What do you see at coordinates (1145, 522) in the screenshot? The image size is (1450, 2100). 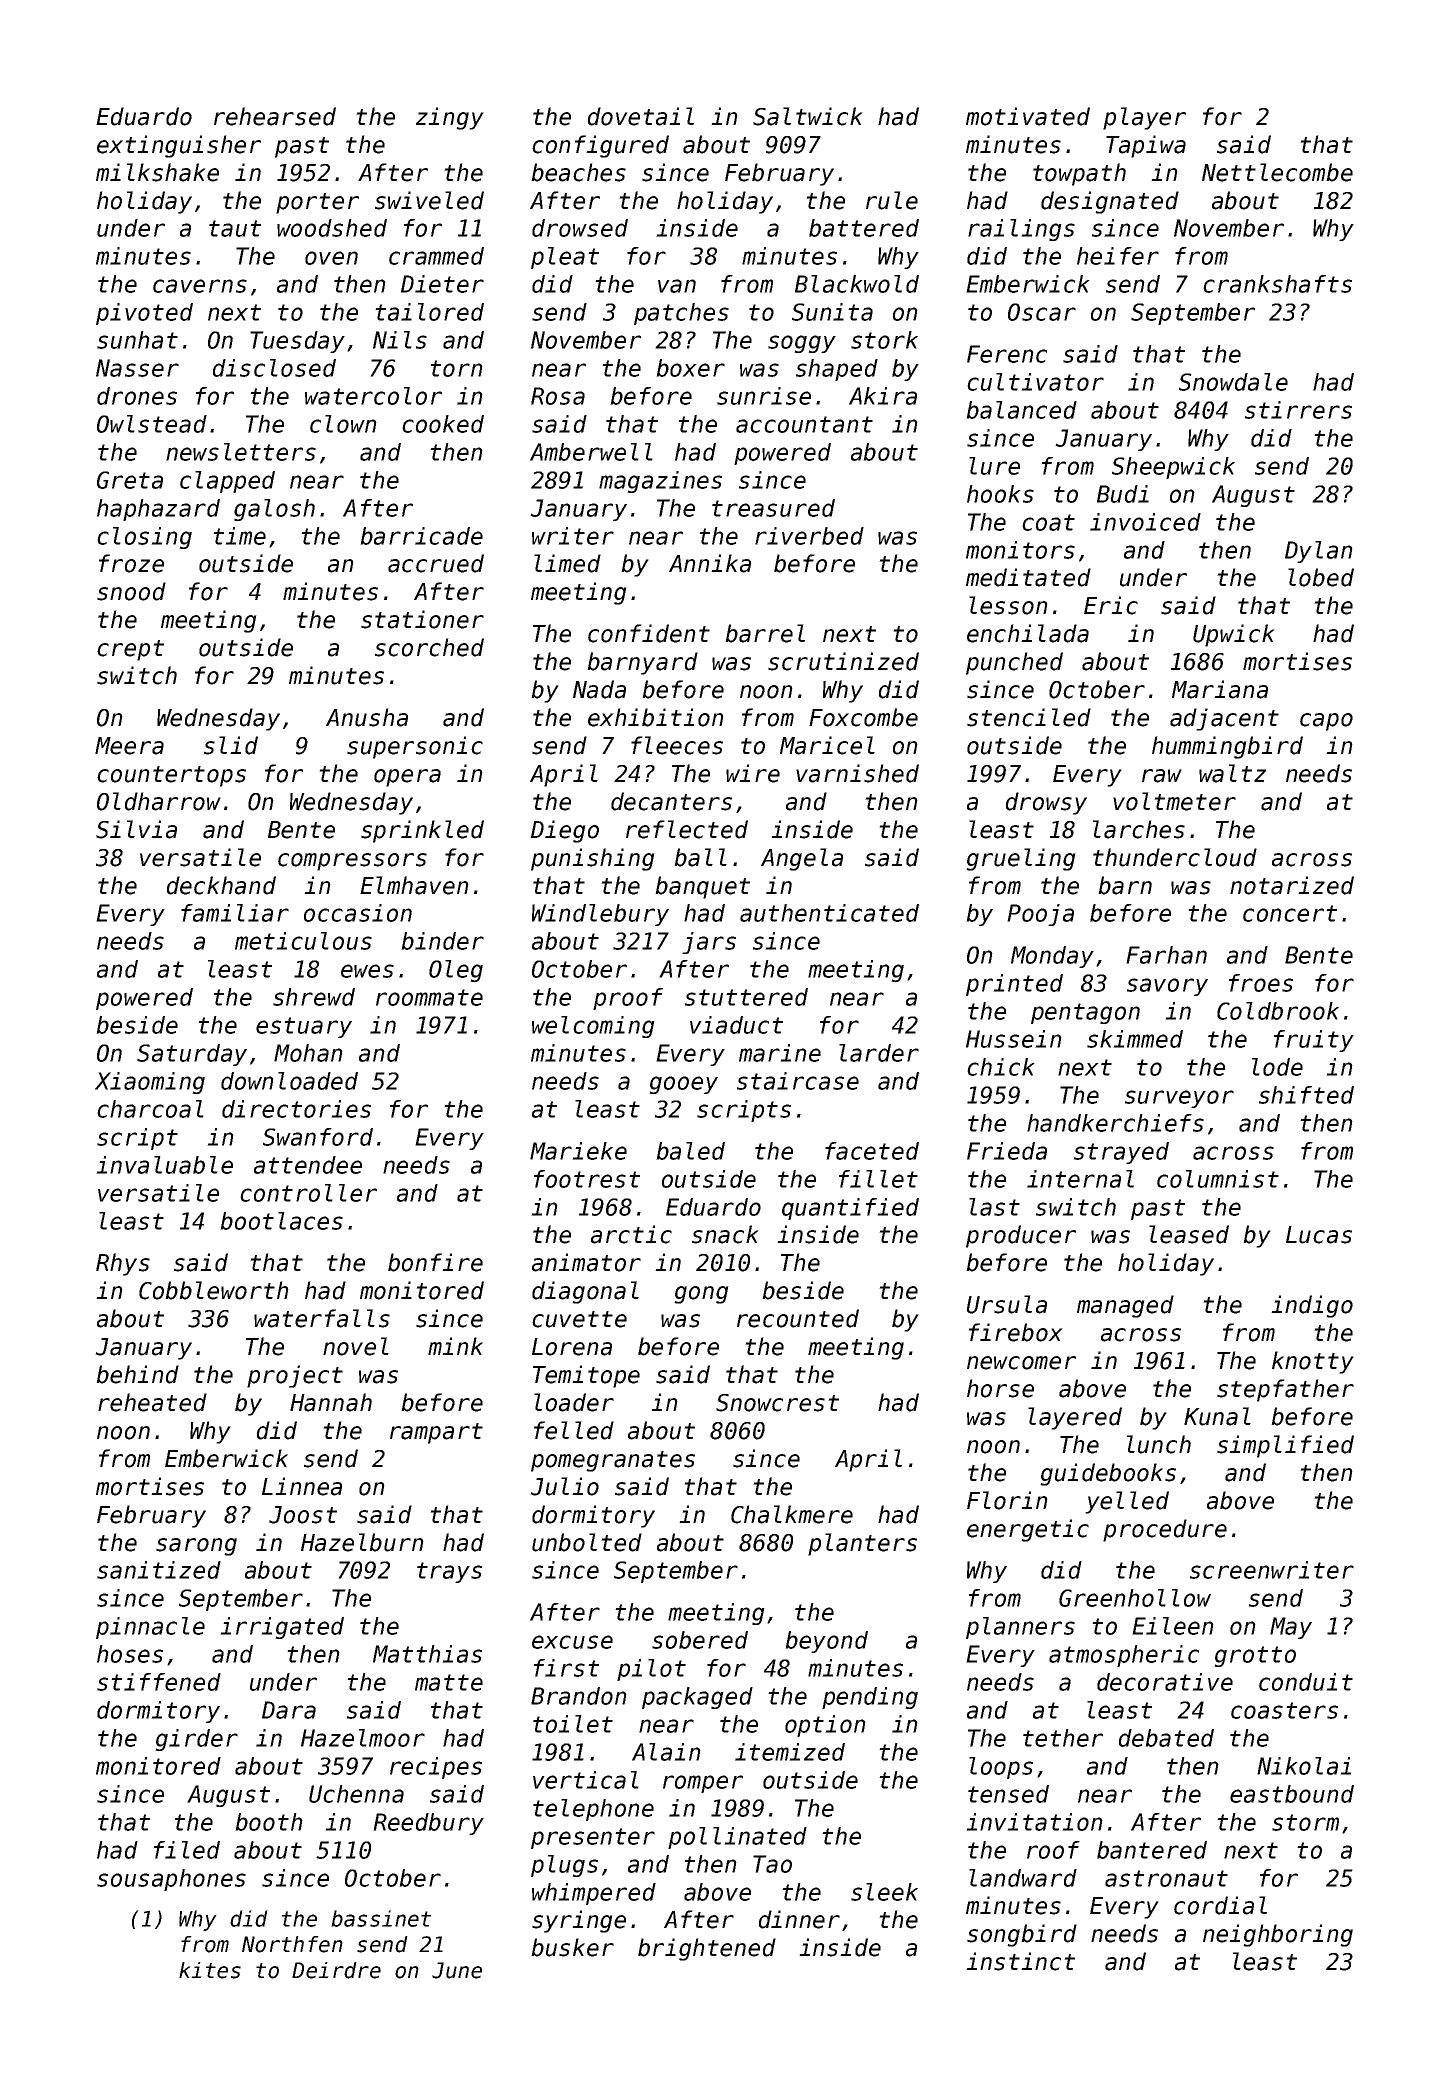 I see `invoiced` at bounding box center [1145, 522].
